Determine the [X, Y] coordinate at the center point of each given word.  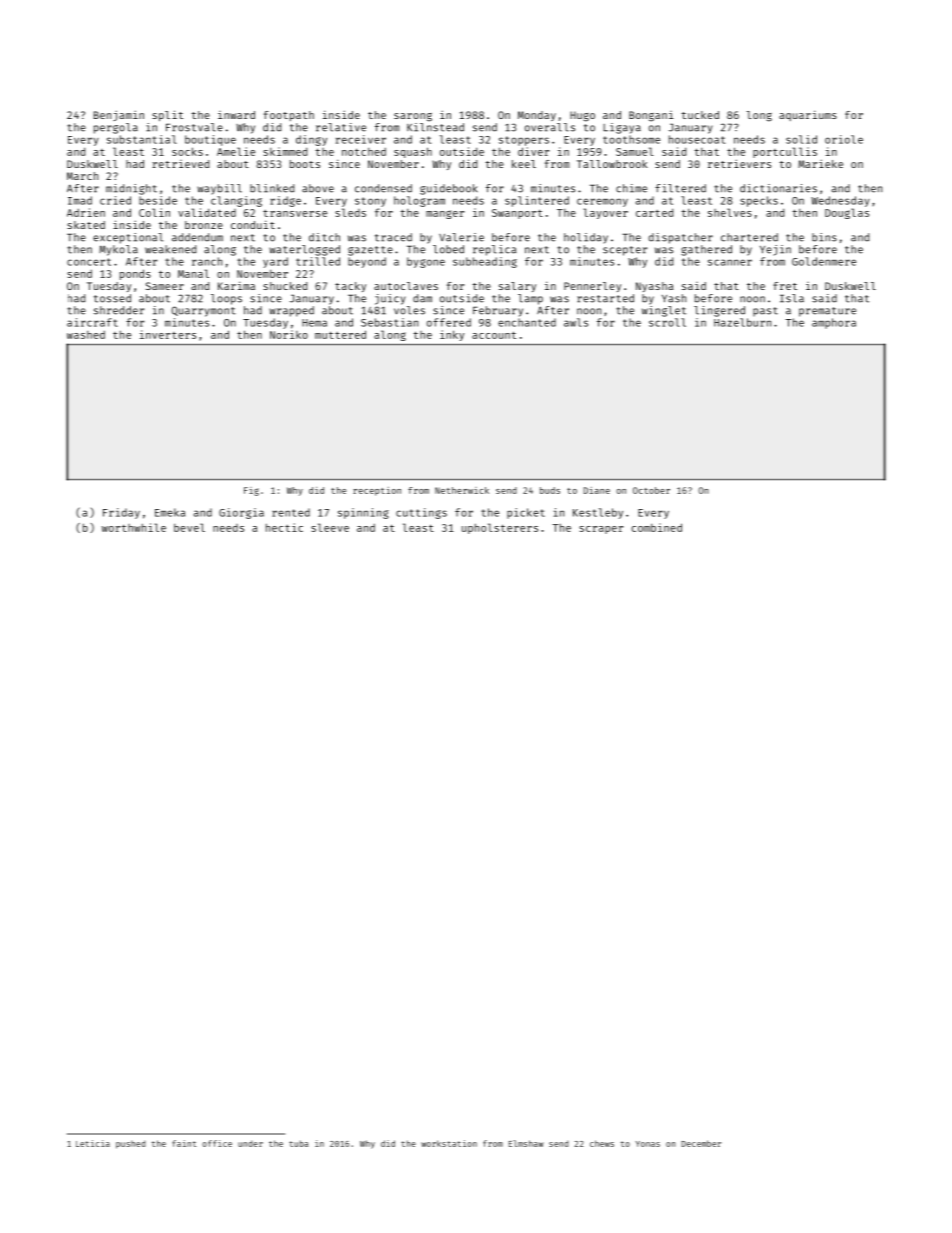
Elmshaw [526, 1143]
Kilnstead [435, 127]
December [701, 1143]
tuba [298, 1143]
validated [207, 212]
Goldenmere [824, 261]
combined [657, 527]
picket [526, 513]
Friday [121, 513]
